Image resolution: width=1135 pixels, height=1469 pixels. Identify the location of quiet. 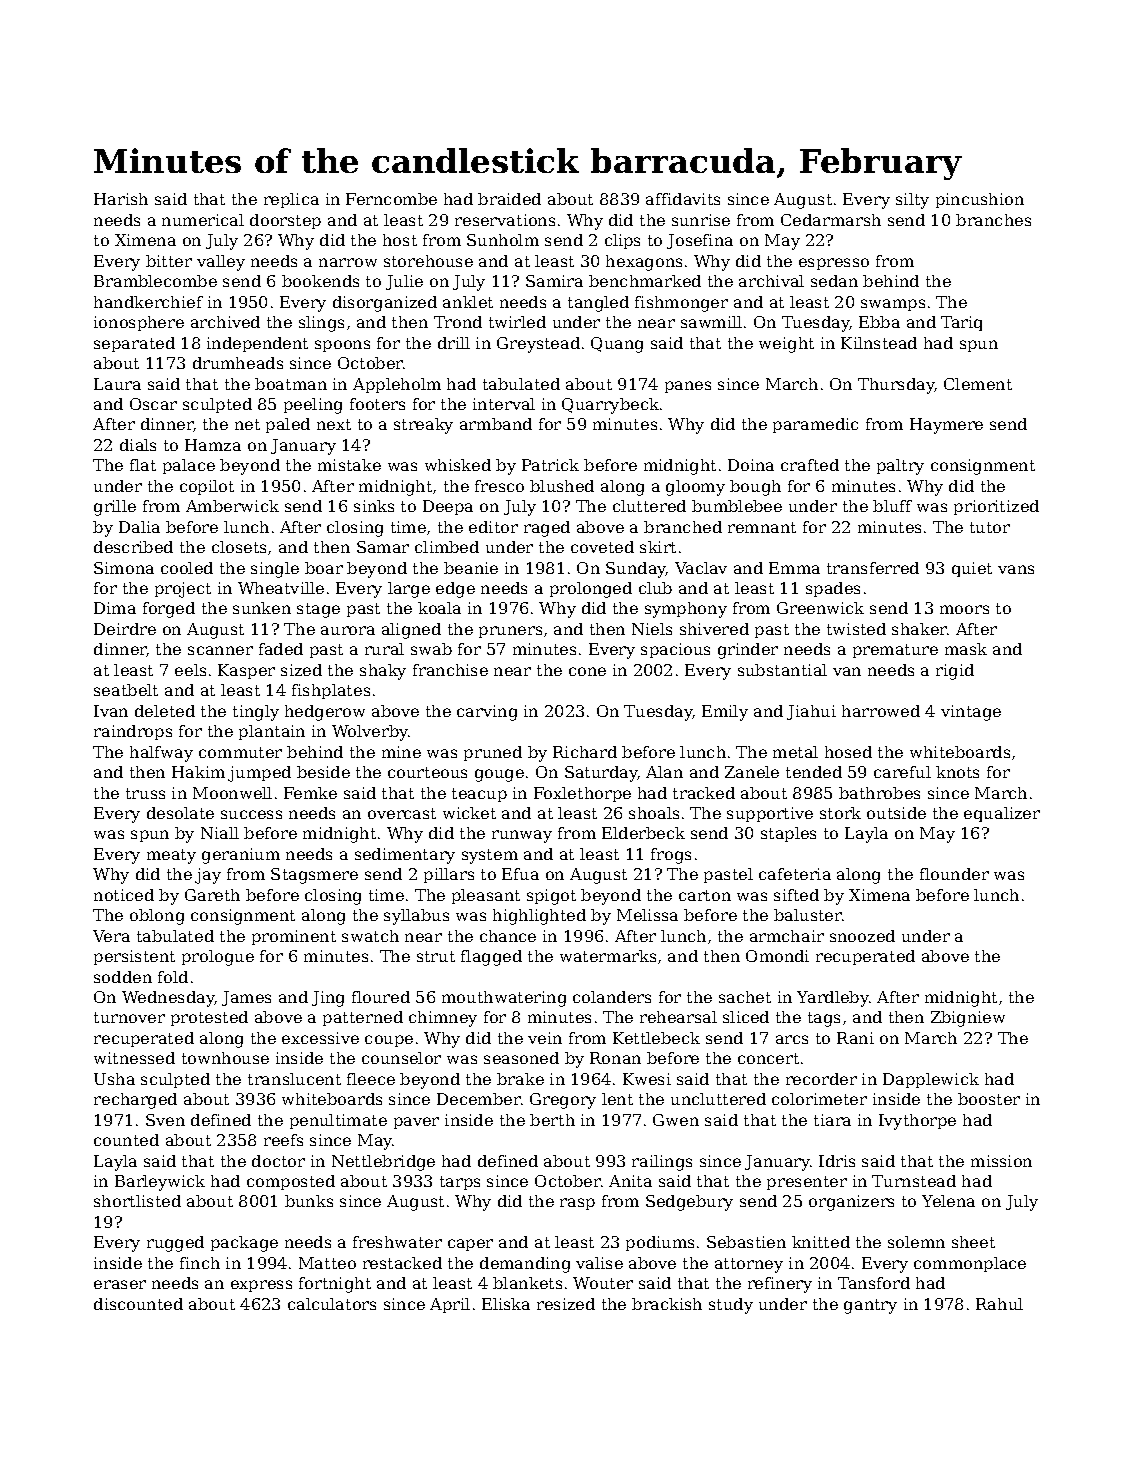
(972, 569).
